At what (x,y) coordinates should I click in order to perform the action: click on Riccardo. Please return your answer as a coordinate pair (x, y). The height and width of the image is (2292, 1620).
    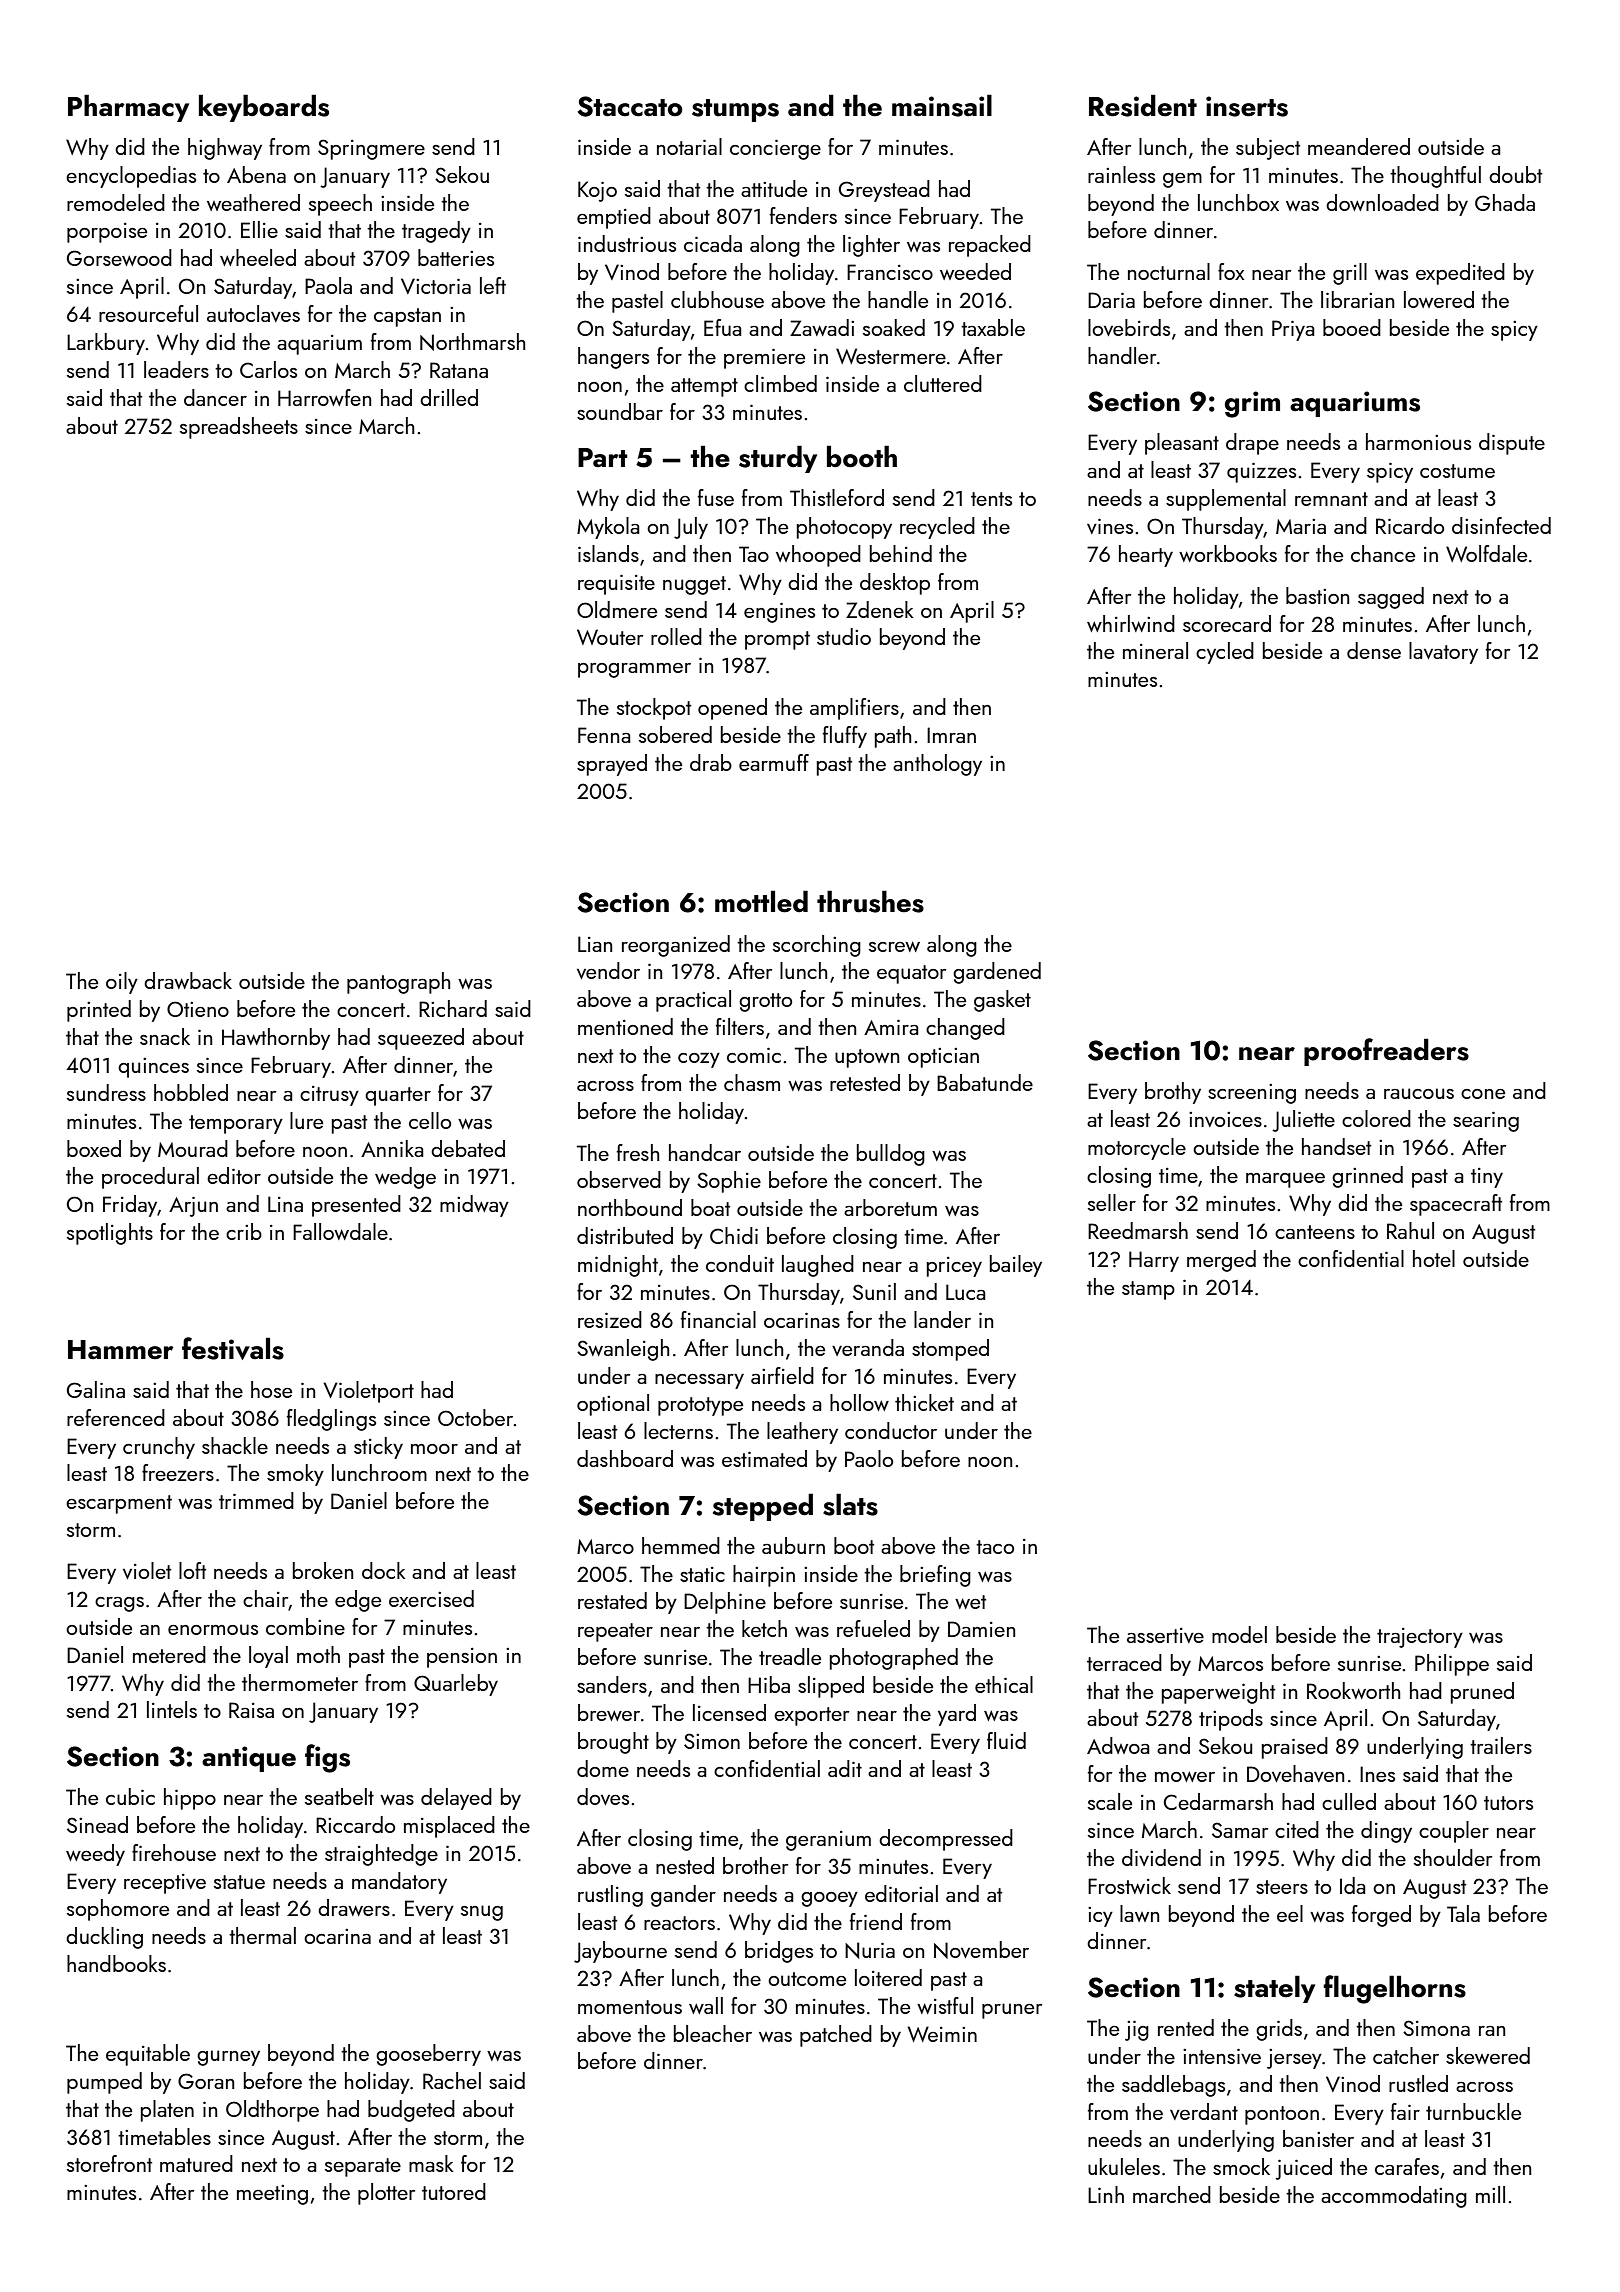
    Looking at the image, I should click on (355, 1824).
